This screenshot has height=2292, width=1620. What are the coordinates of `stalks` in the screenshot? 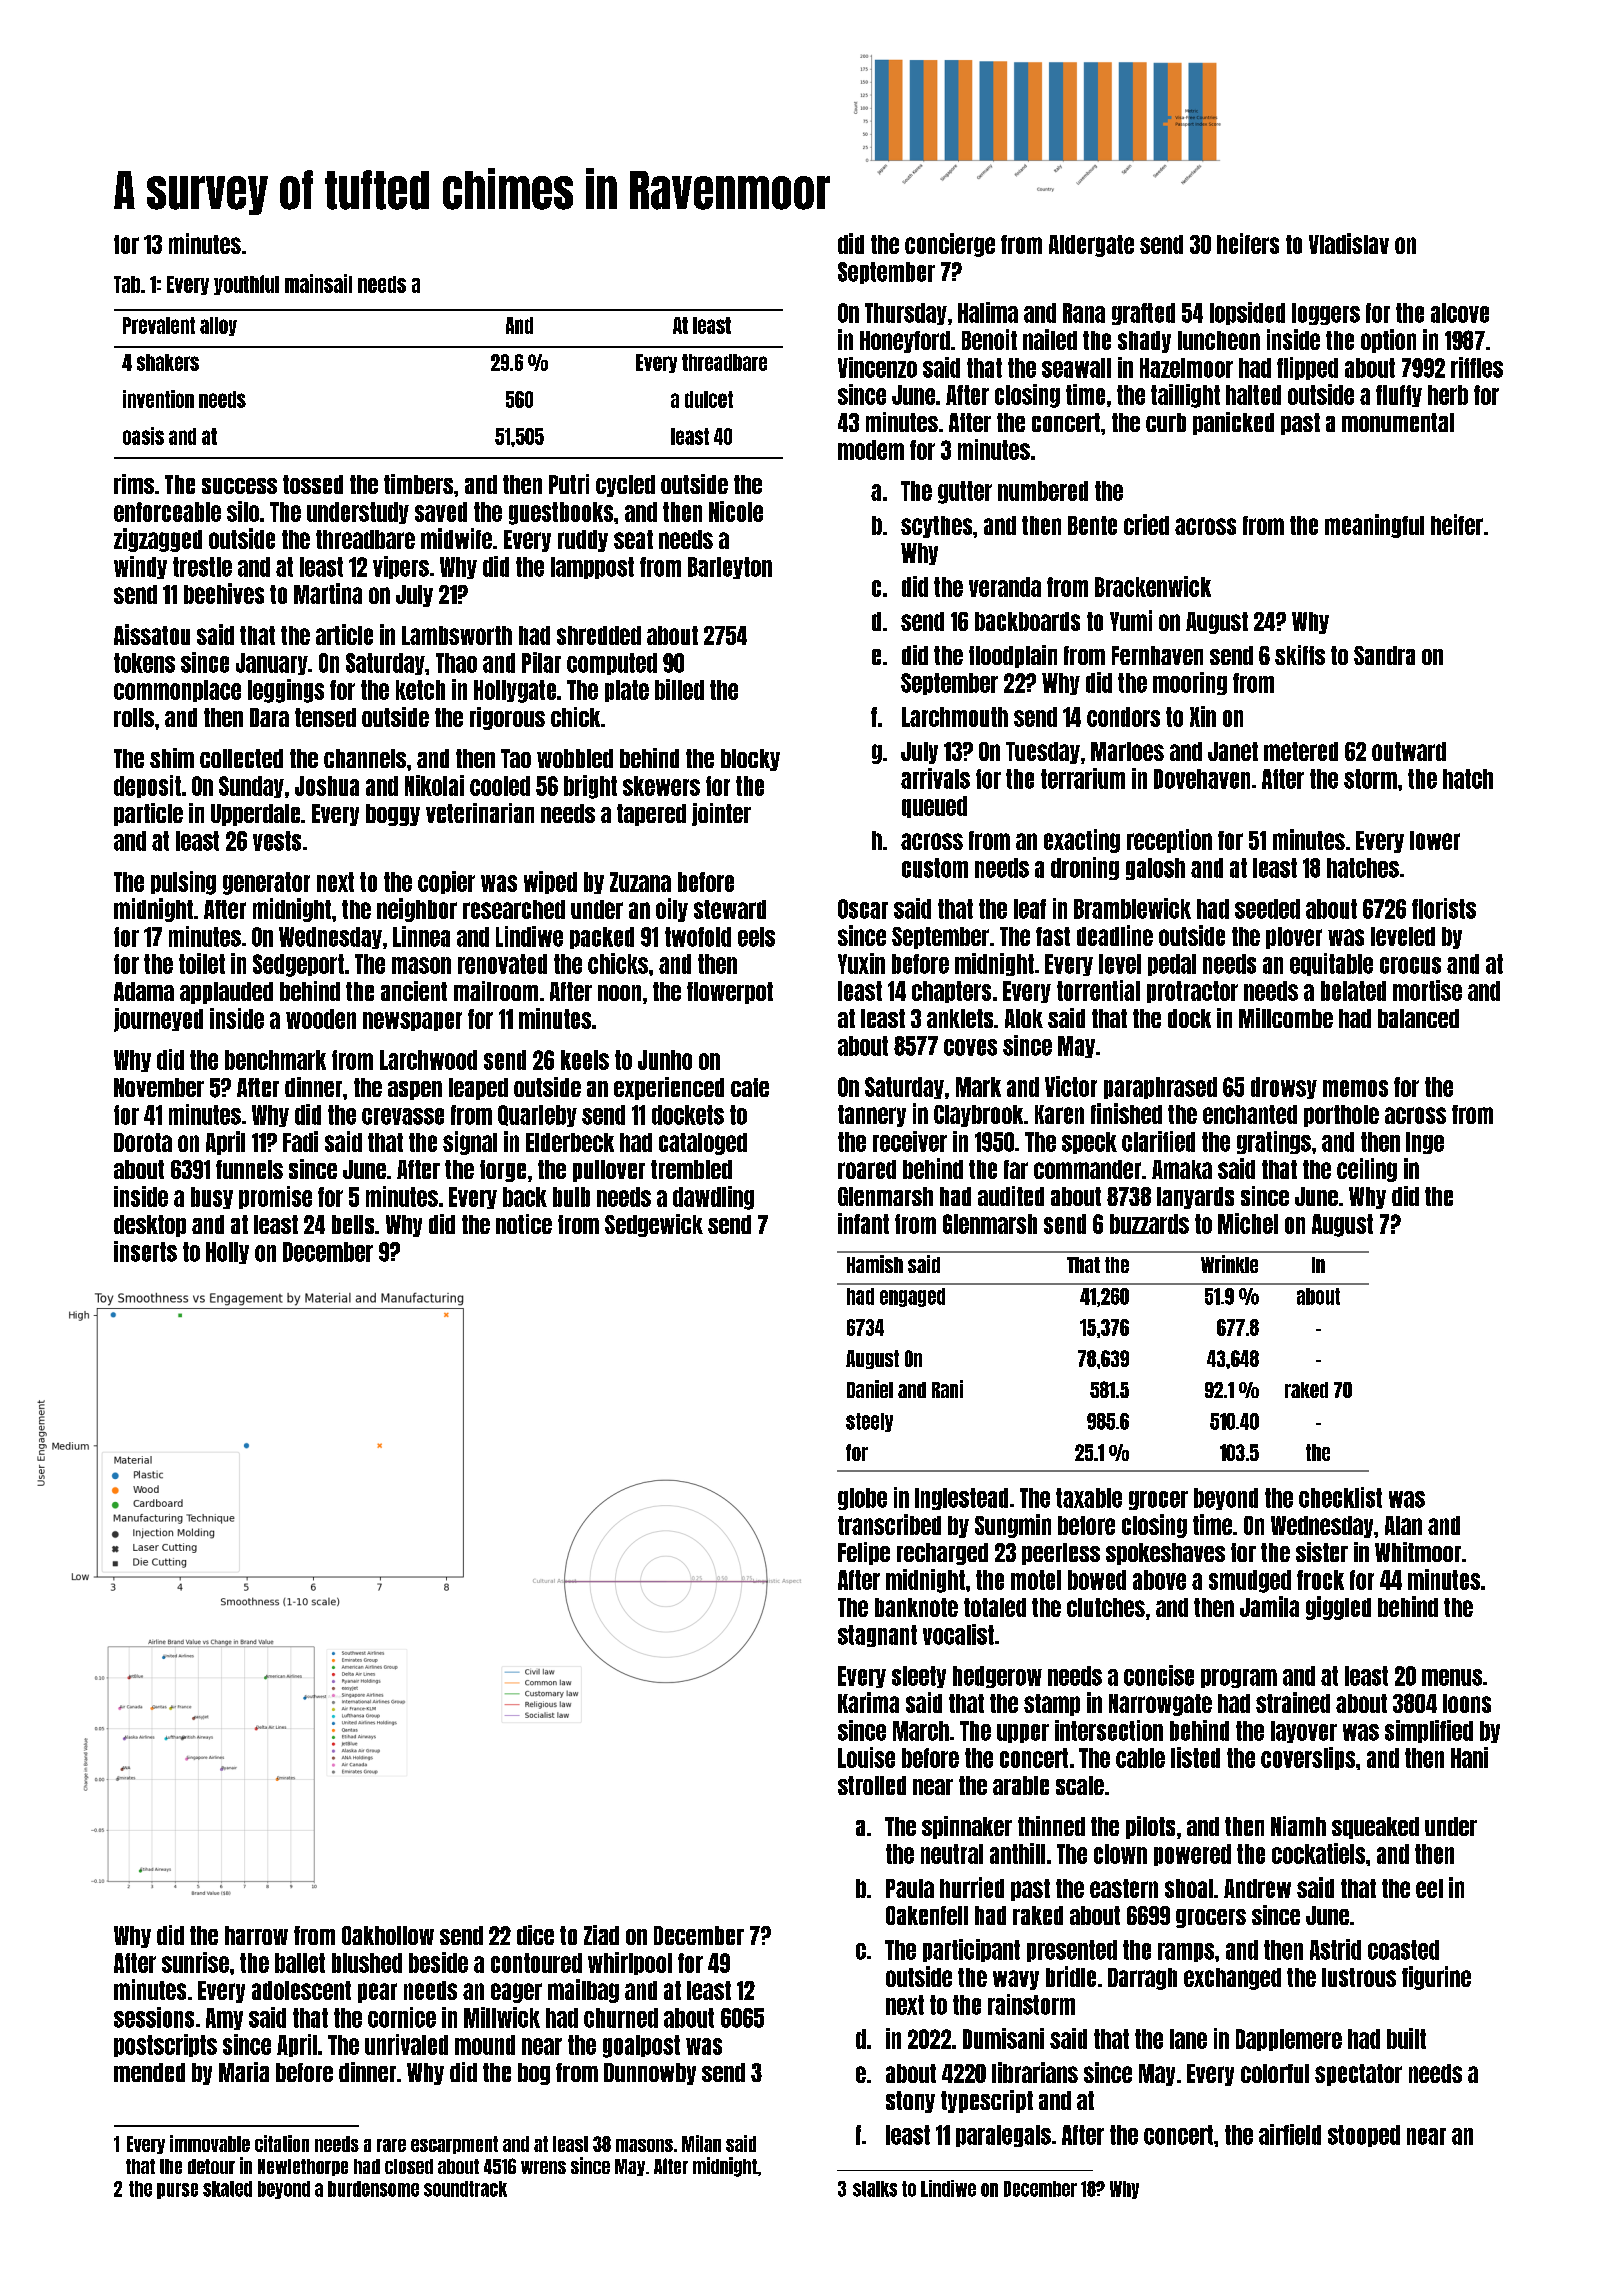 It's located at (875, 2189).
